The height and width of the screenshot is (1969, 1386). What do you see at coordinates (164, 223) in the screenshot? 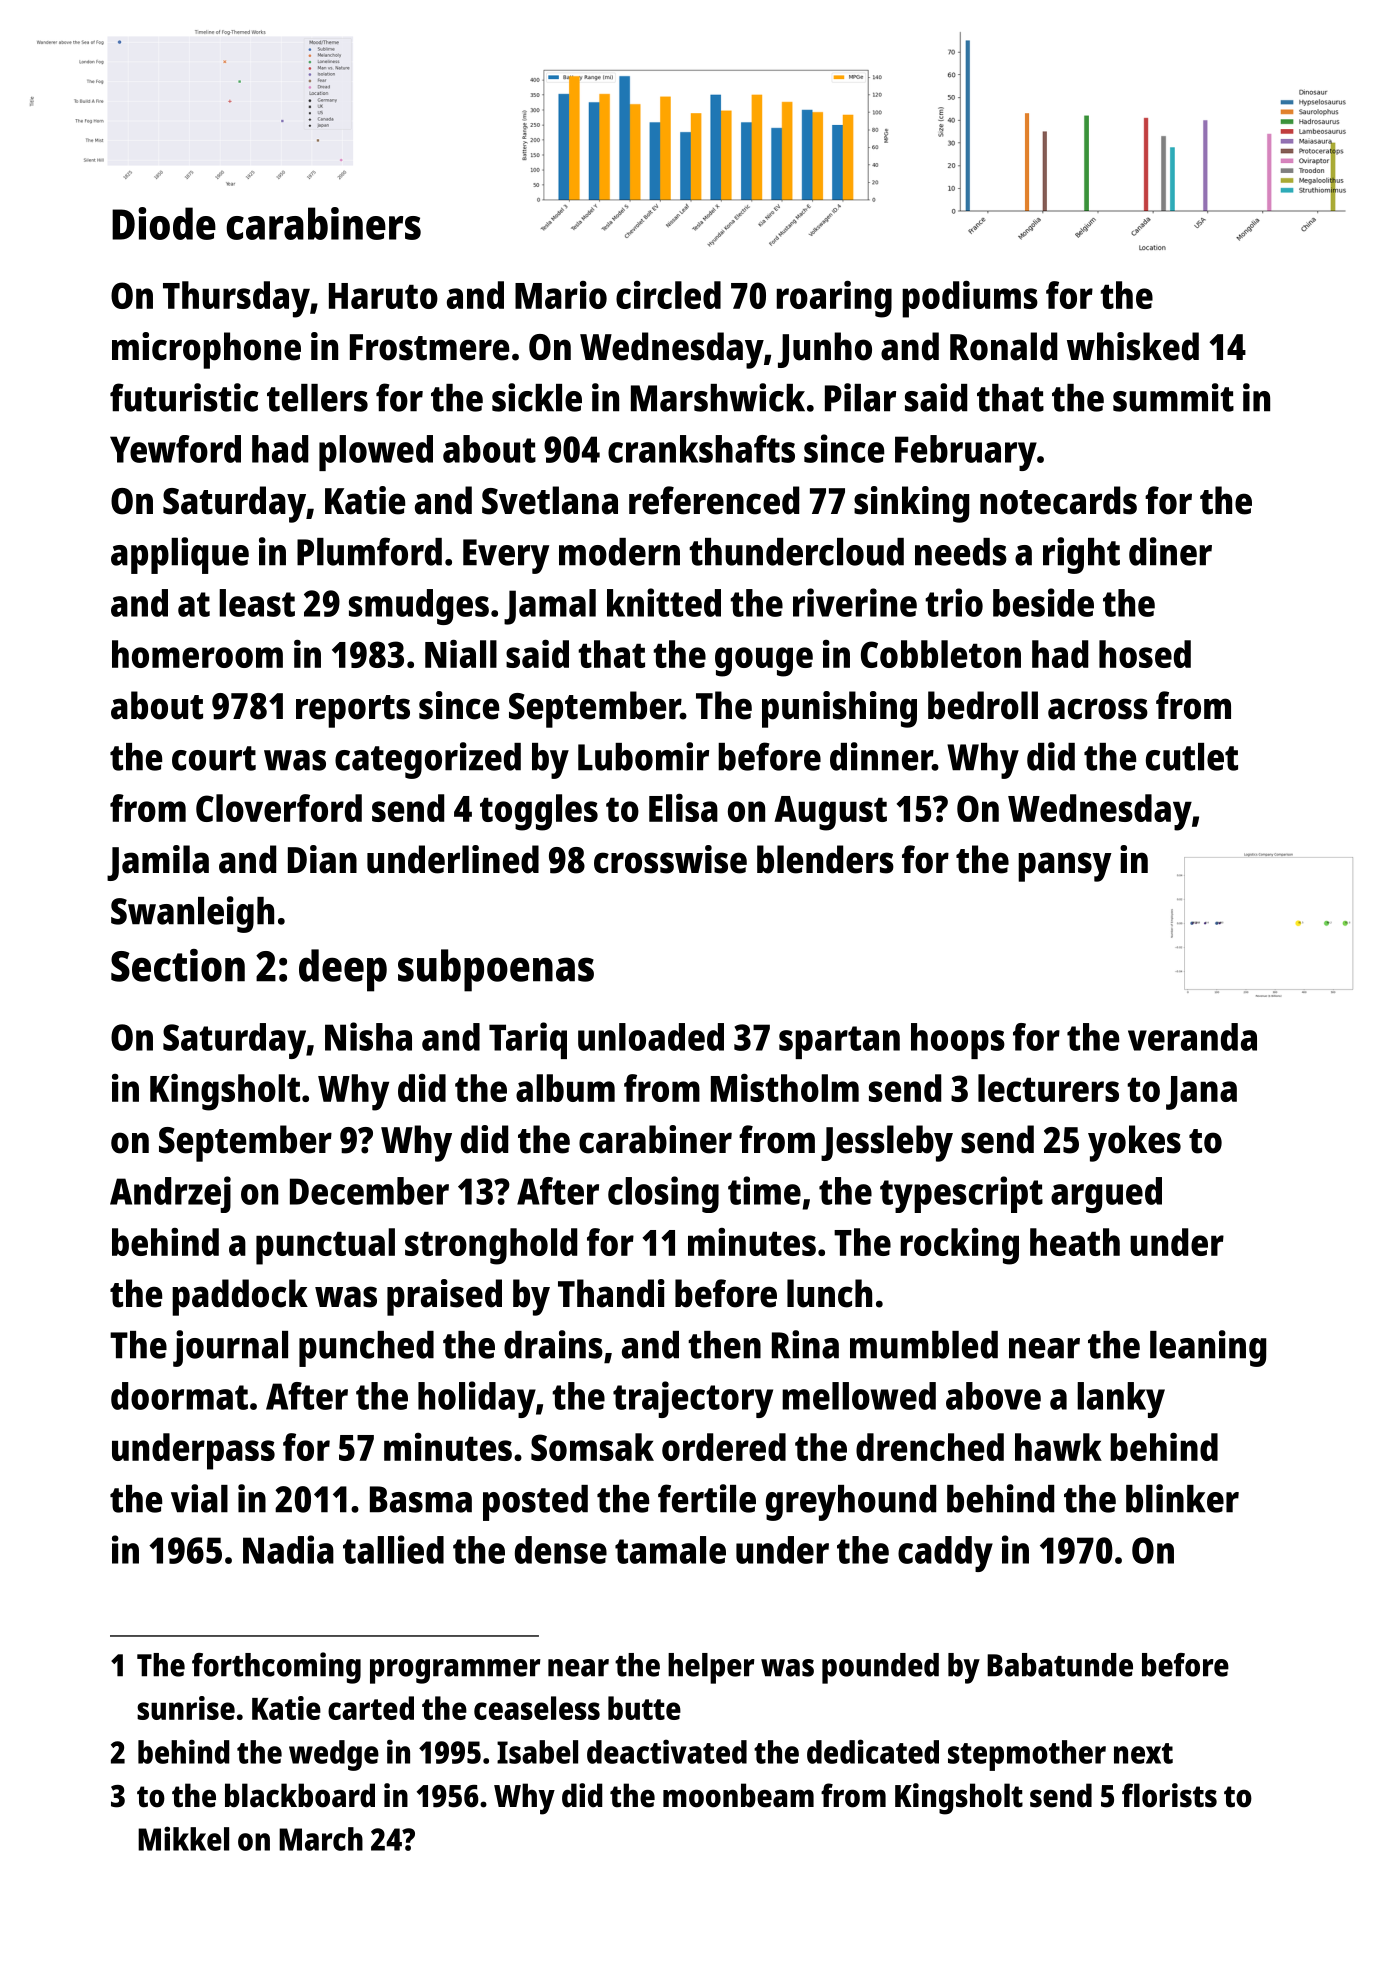
I see `Diode` at bounding box center [164, 223].
